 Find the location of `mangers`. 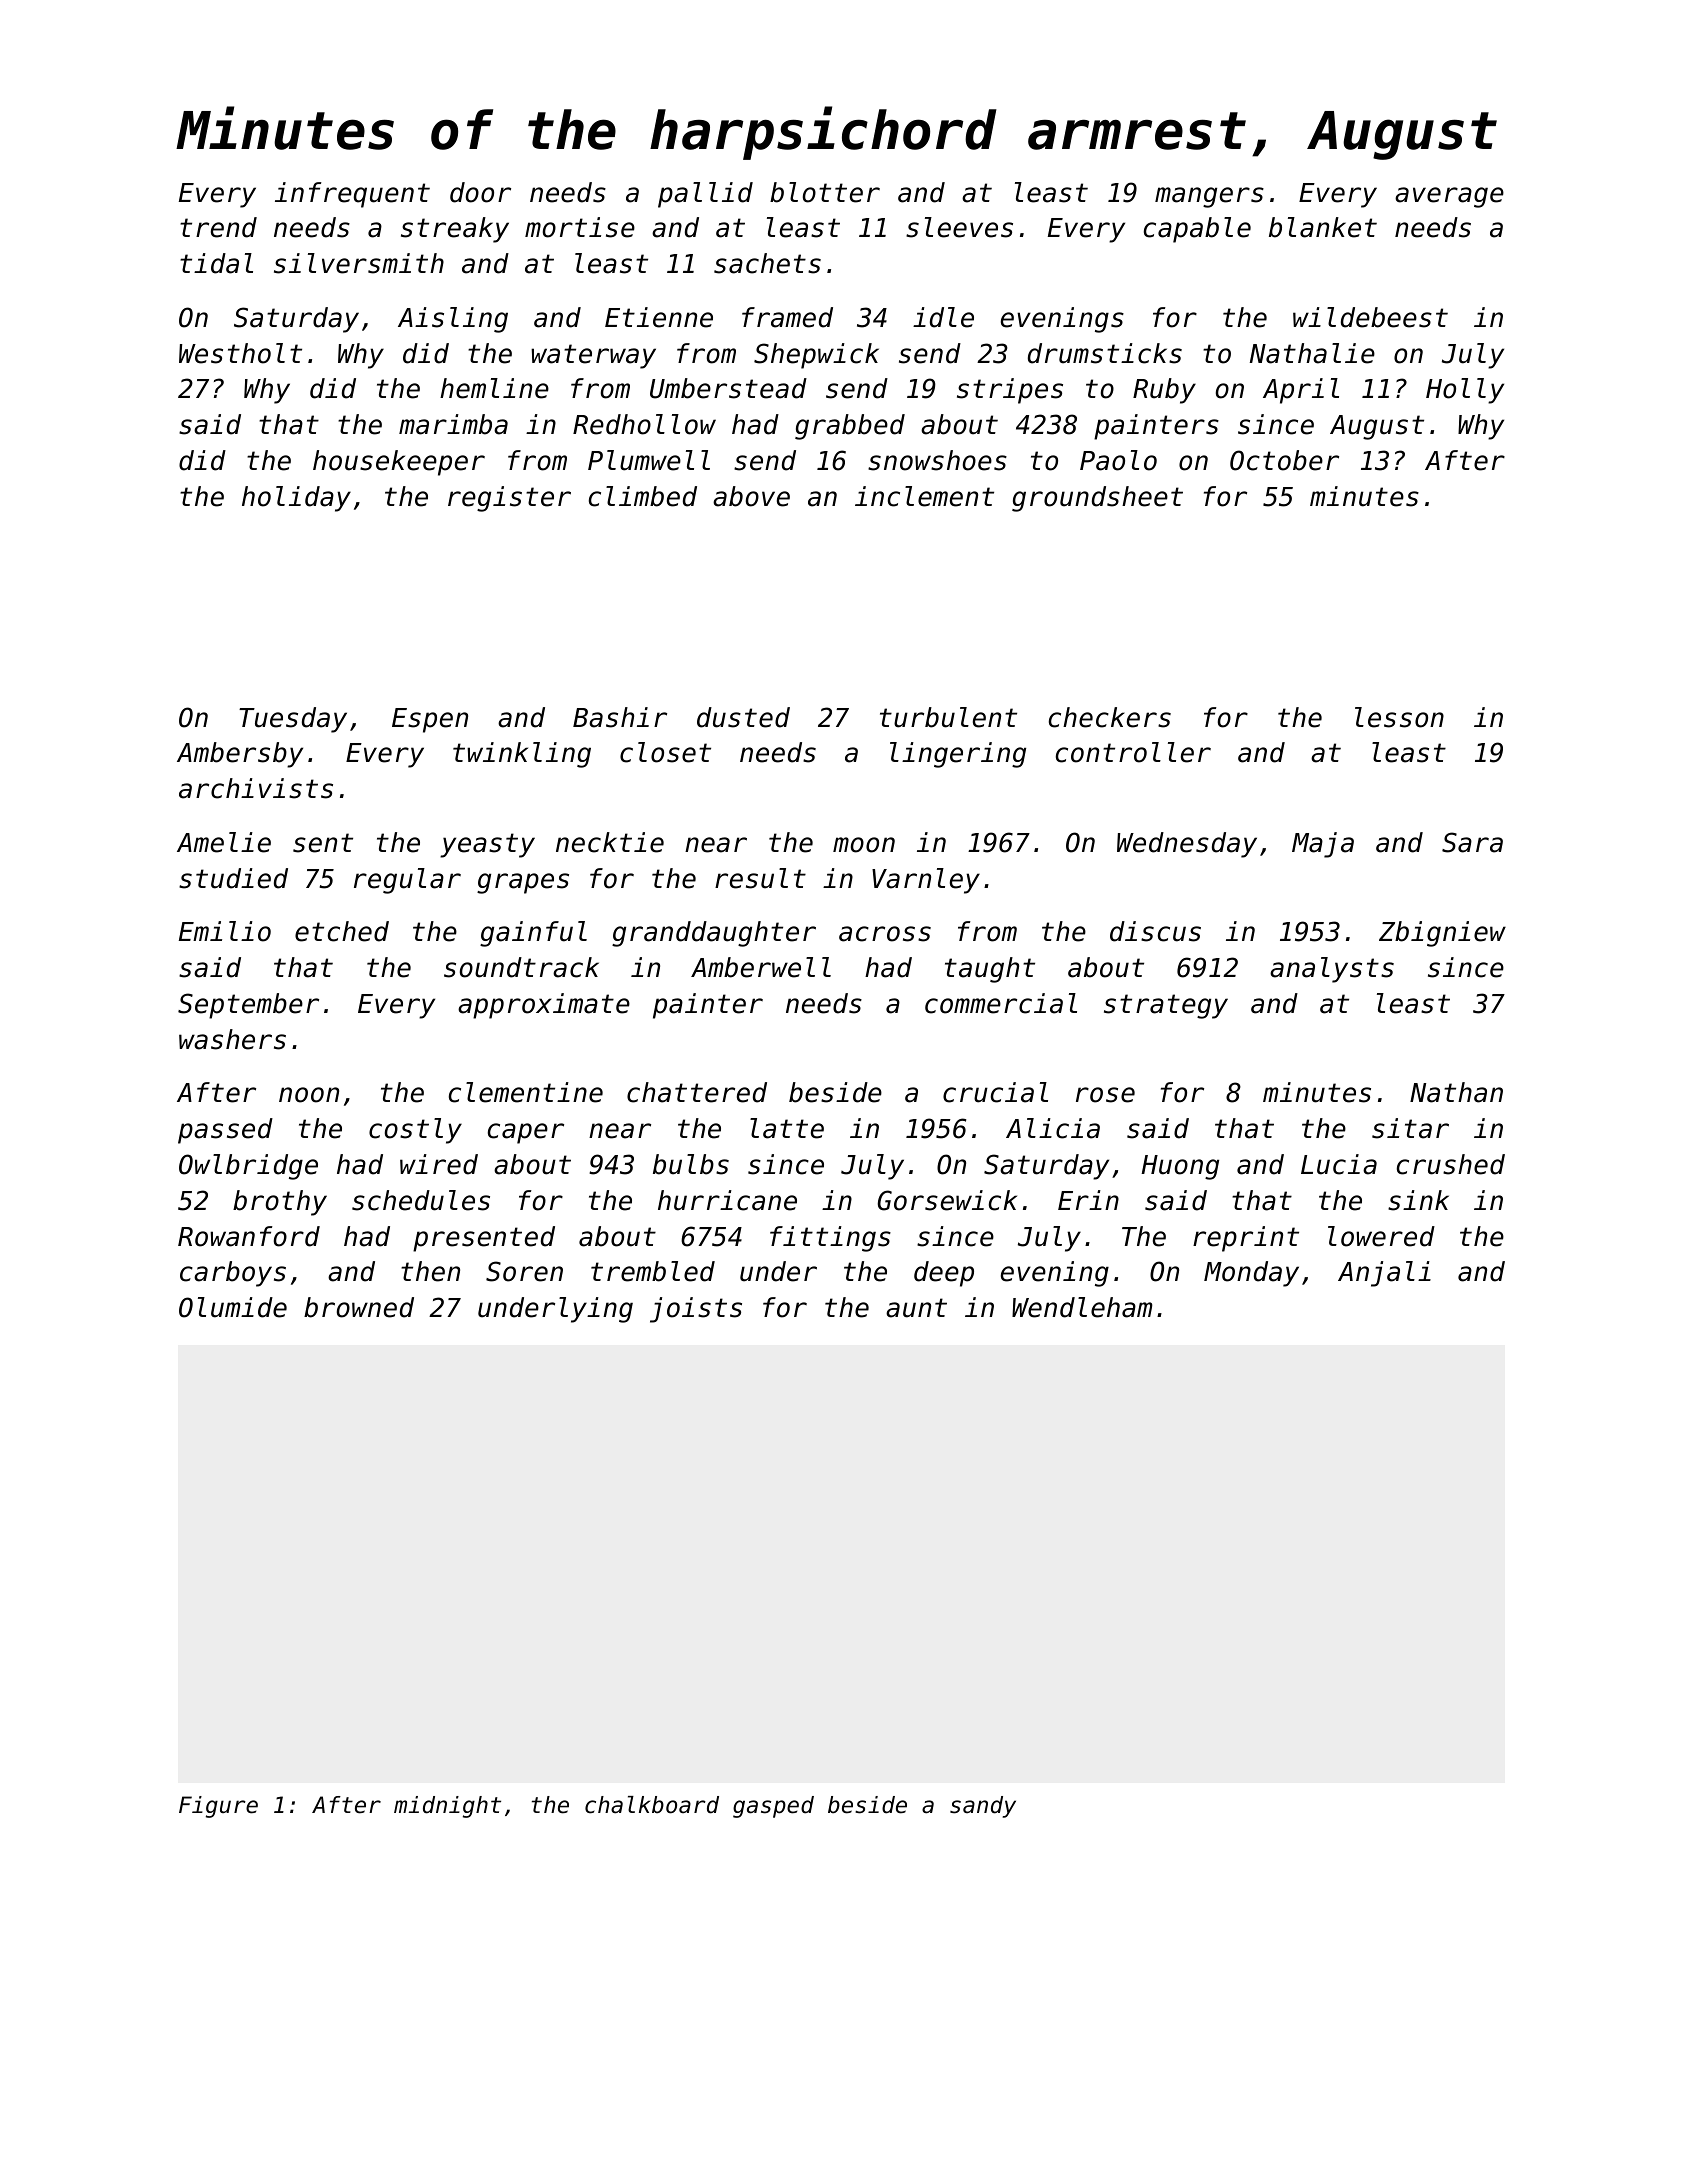

mangers is located at coordinates (1209, 197).
